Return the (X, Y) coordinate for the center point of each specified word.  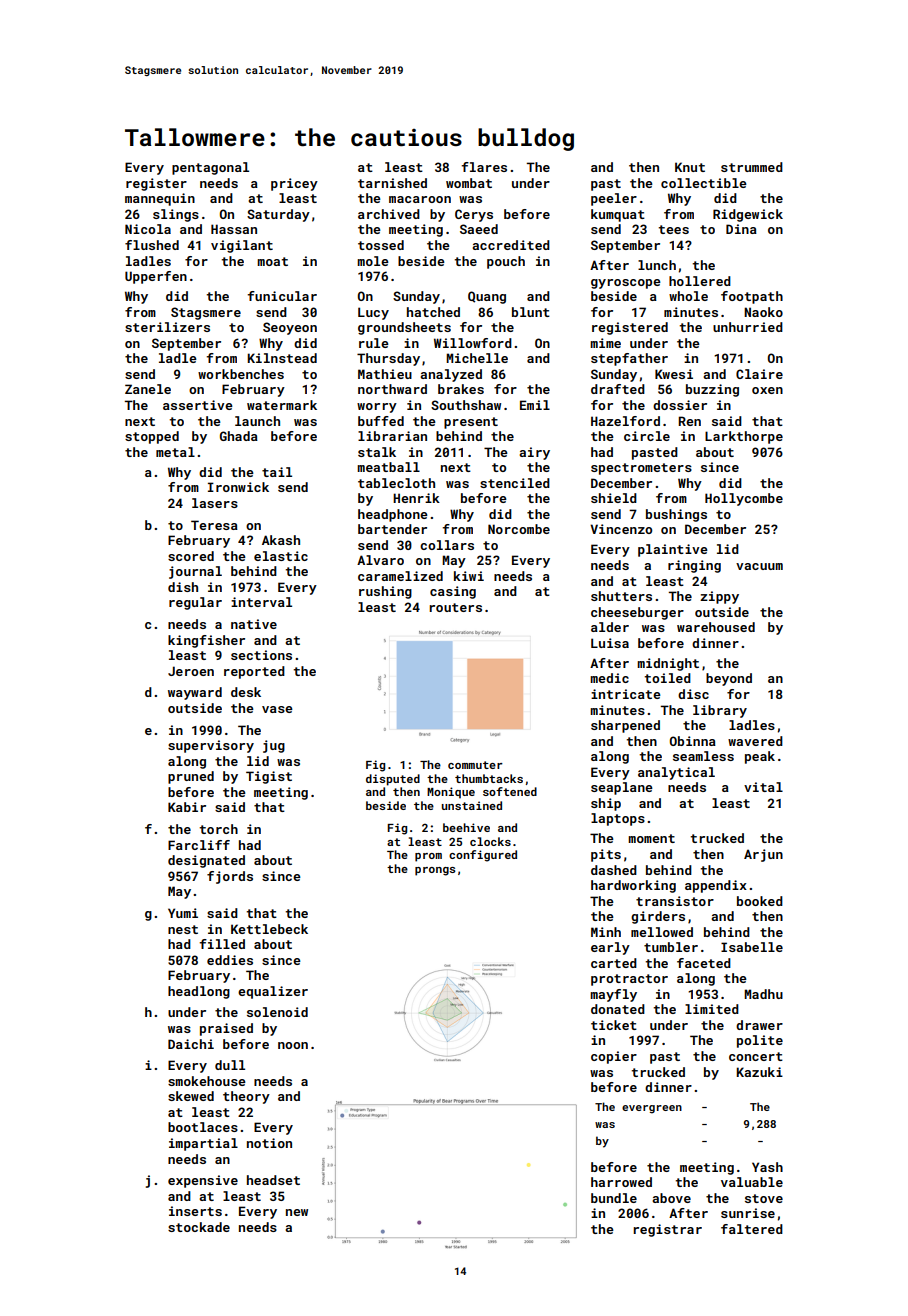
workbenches (241, 374)
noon (293, 1045)
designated (206, 861)
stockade (199, 1227)
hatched (433, 312)
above (671, 1198)
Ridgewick (748, 215)
